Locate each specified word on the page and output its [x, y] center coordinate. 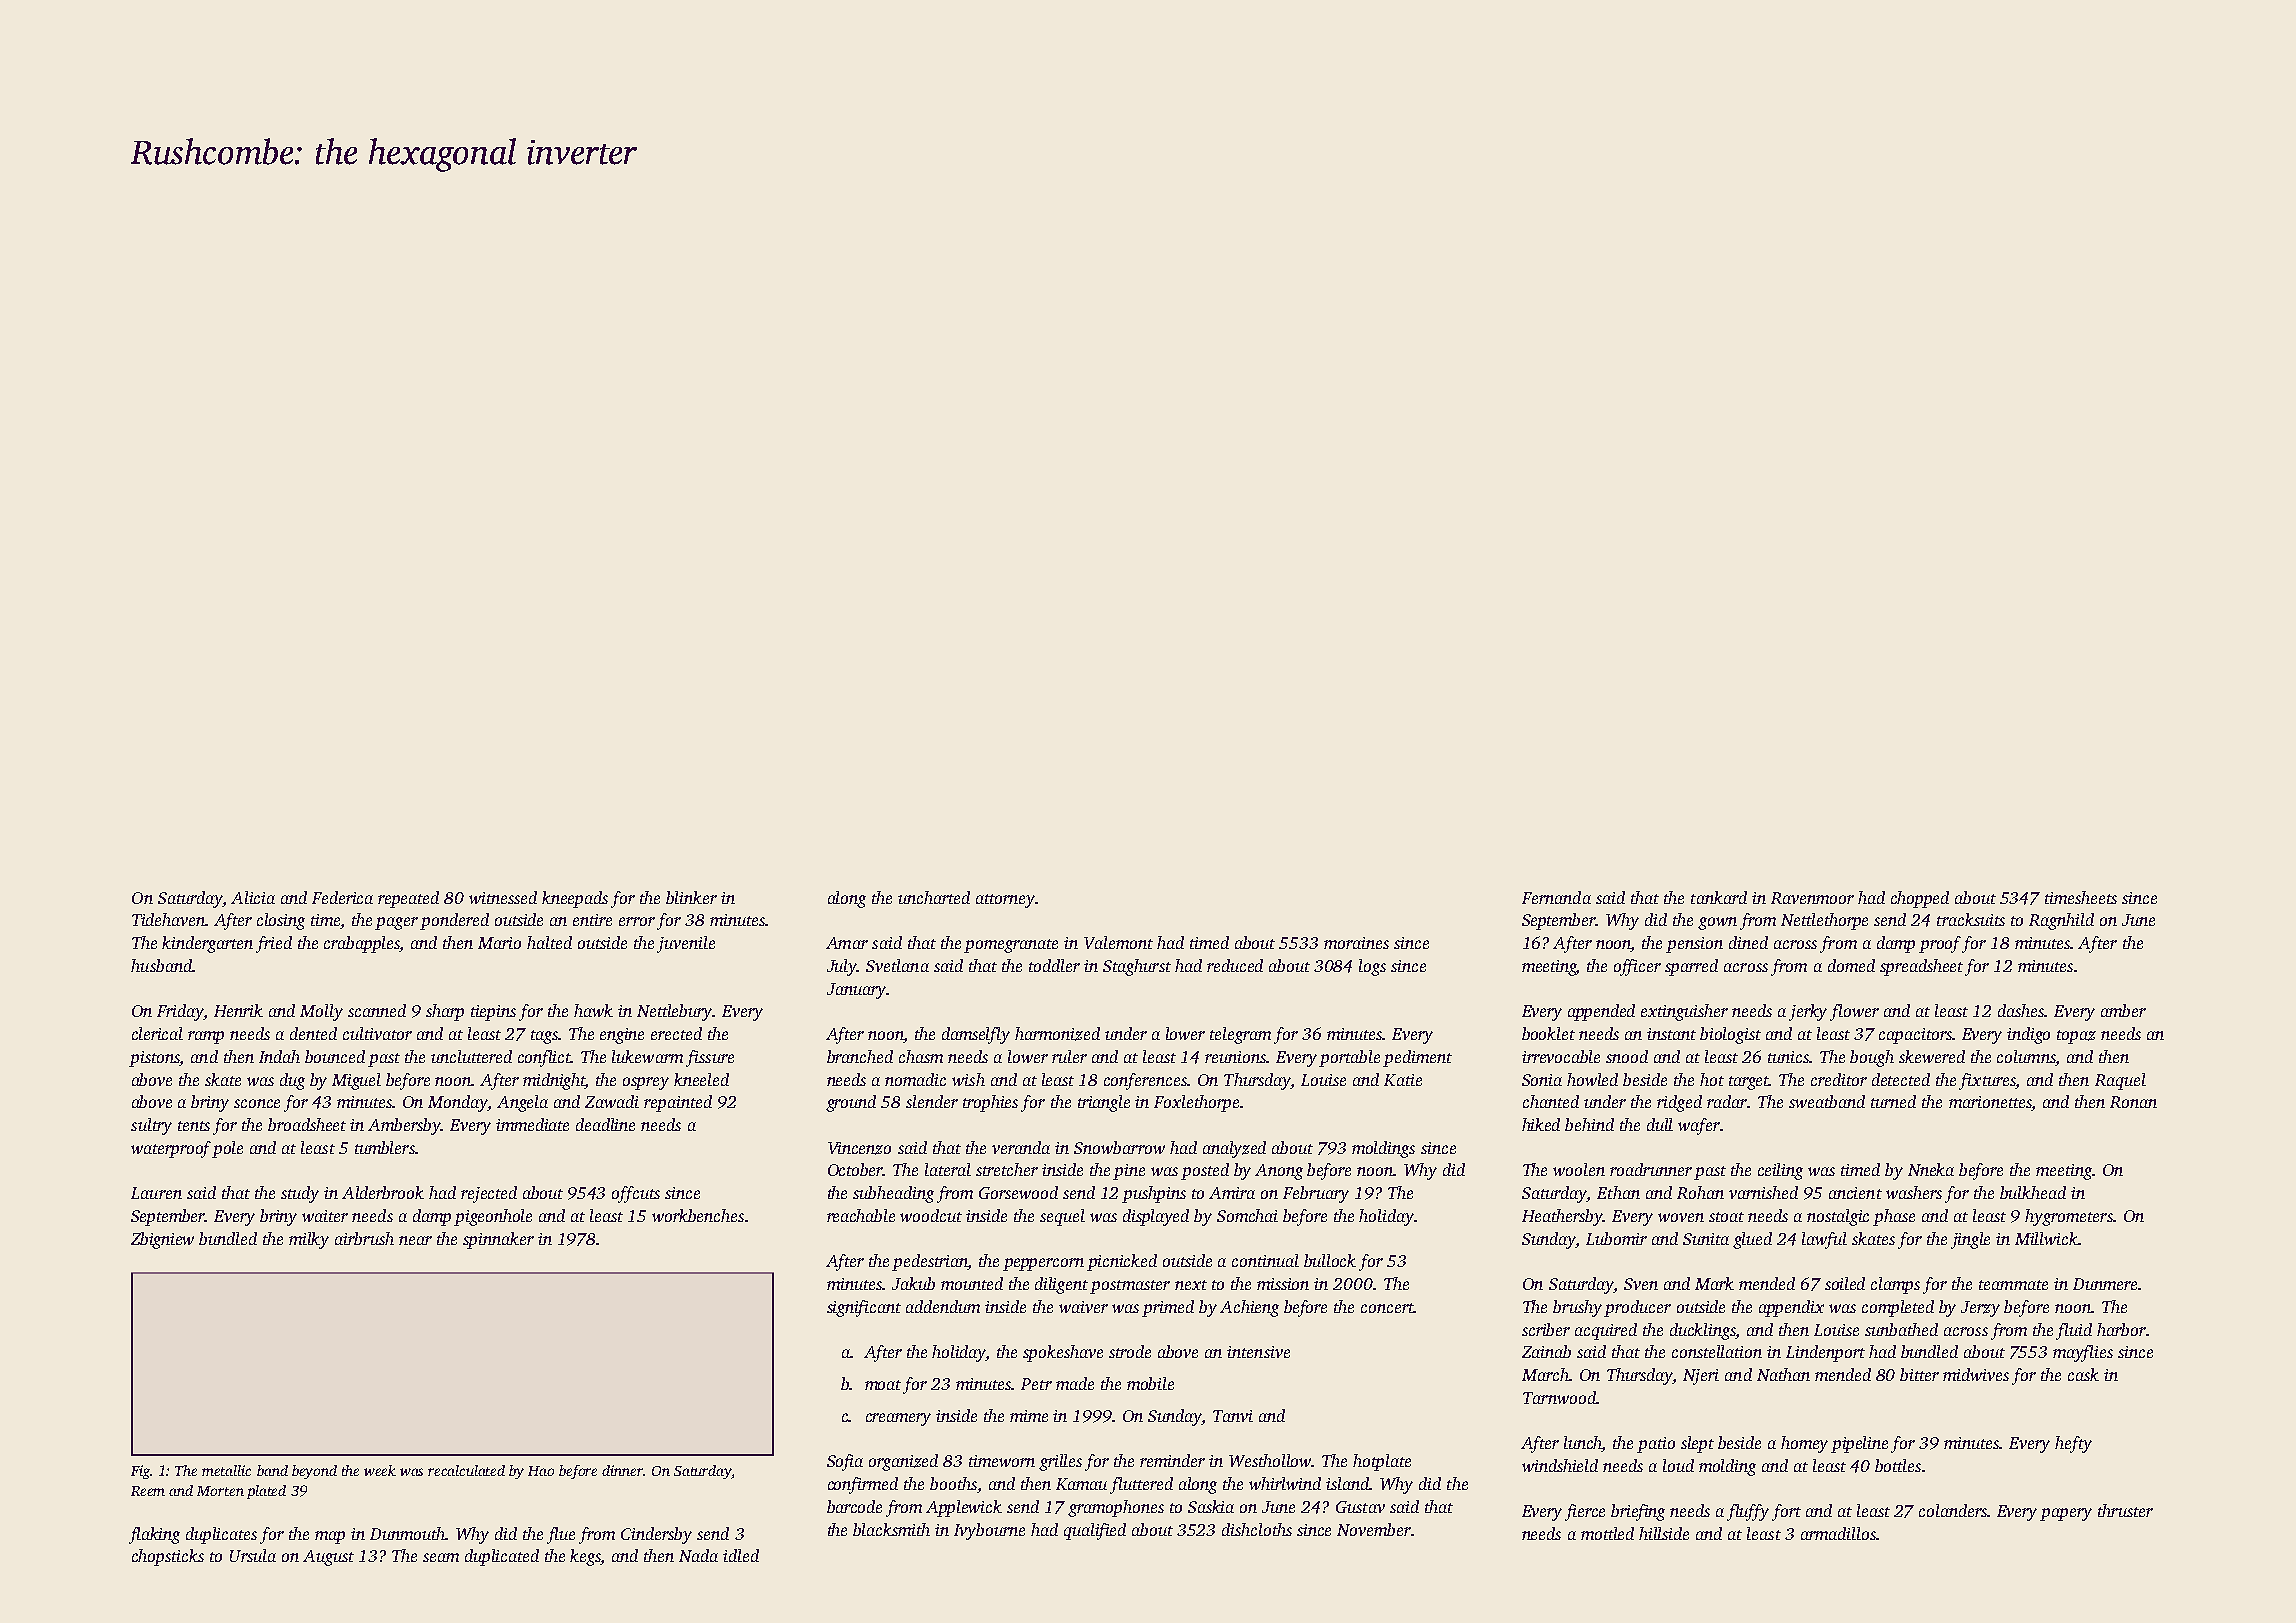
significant [864, 1308]
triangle [1104, 1103]
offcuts [636, 1194]
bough [1872, 1058]
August [328, 1558]
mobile [1150, 1383]
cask [2083, 1374]
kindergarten [207, 944]
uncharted [934, 897]
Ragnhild [2061, 921]
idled [741, 1555]
